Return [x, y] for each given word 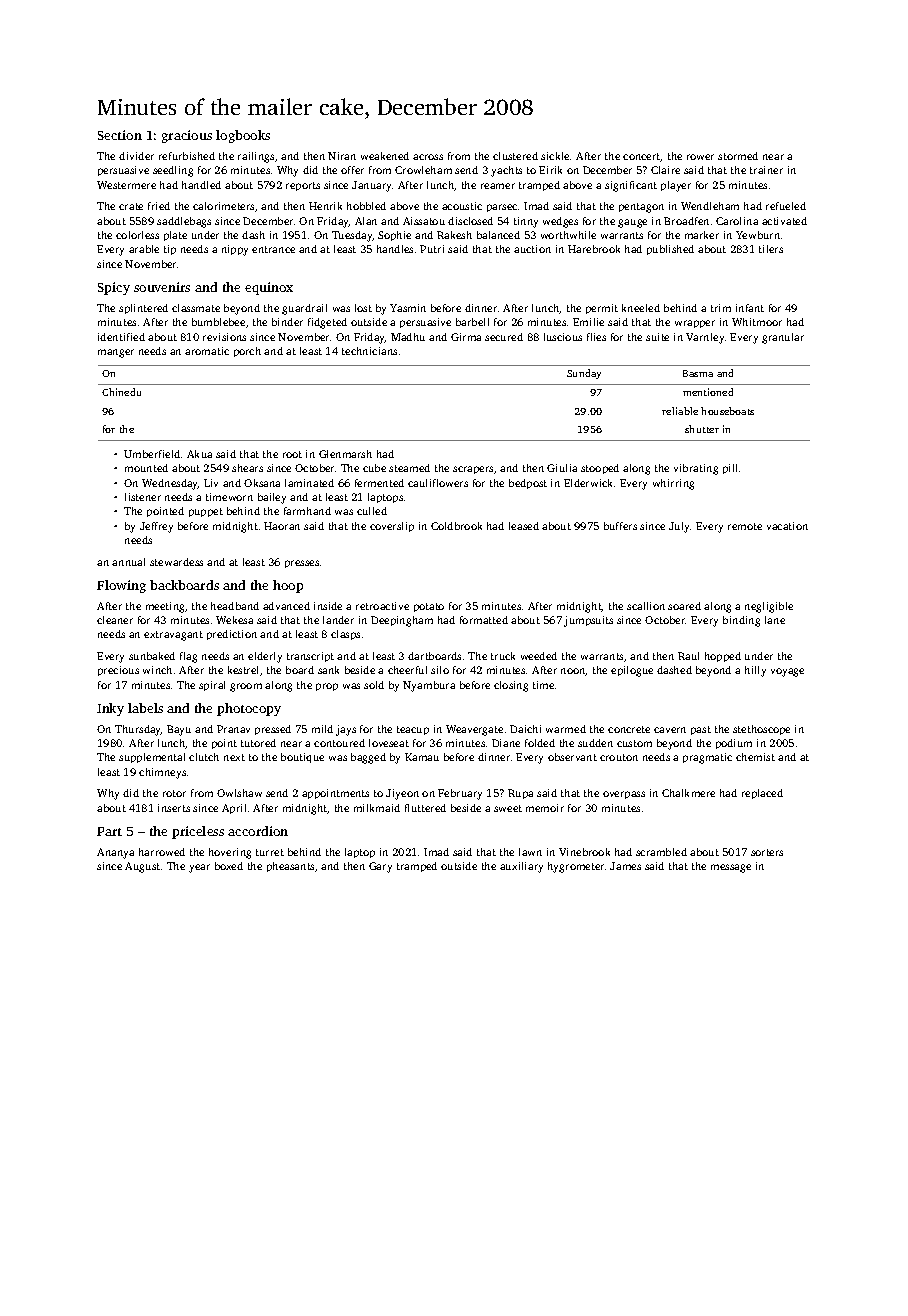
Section [120, 135]
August [142, 867]
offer [352, 170]
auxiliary [521, 867]
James [625, 866]
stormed [738, 156]
